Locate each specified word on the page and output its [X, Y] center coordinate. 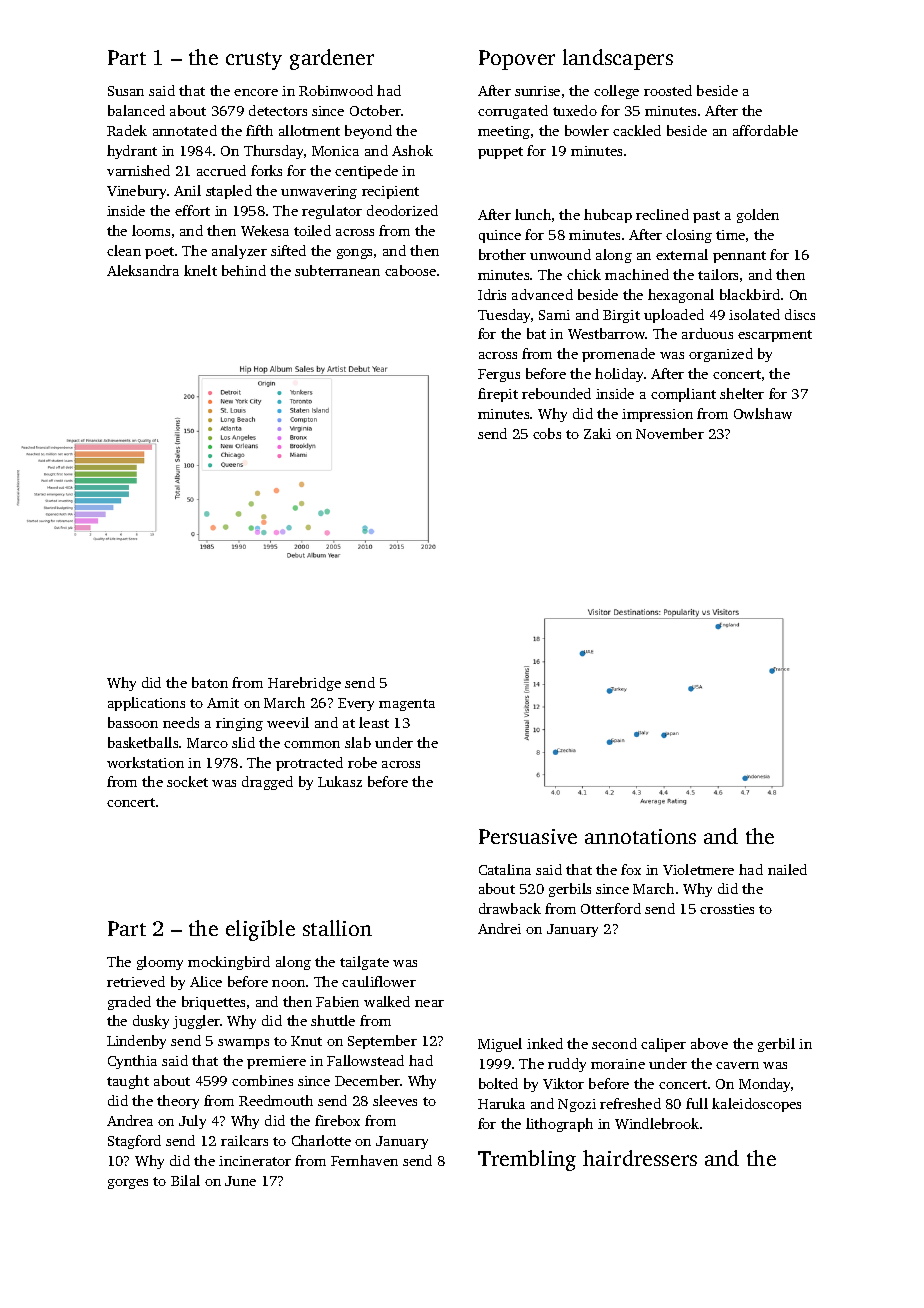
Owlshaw [763, 413]
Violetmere [698, 869]
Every [356, 704]
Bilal [185, 1180]
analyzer [239, 252]
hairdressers [640, 1158]
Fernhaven [364, 1160]
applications [146, 704]
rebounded [556, 393]
